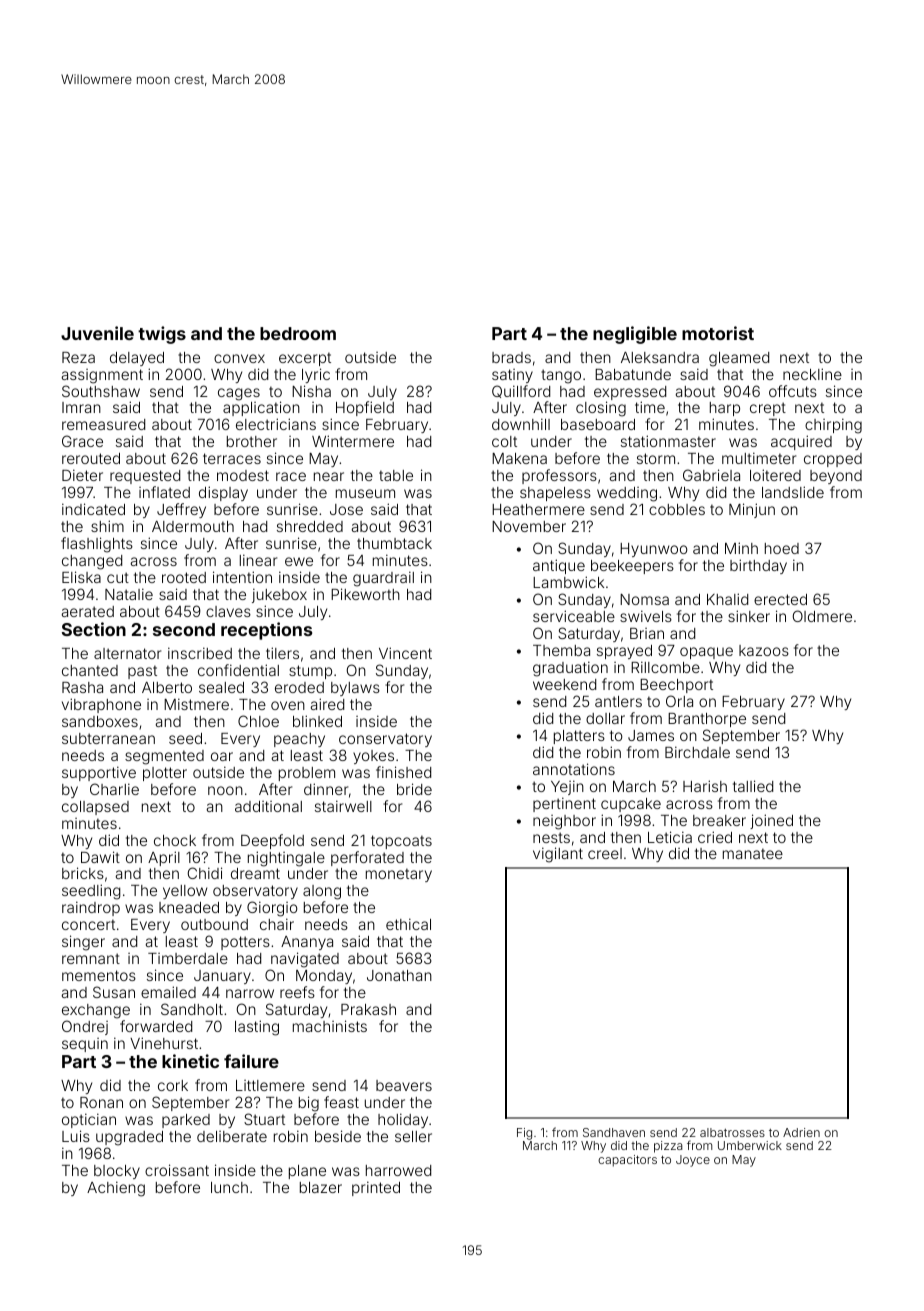  I want to click on bedroom, so click(298, 333).
